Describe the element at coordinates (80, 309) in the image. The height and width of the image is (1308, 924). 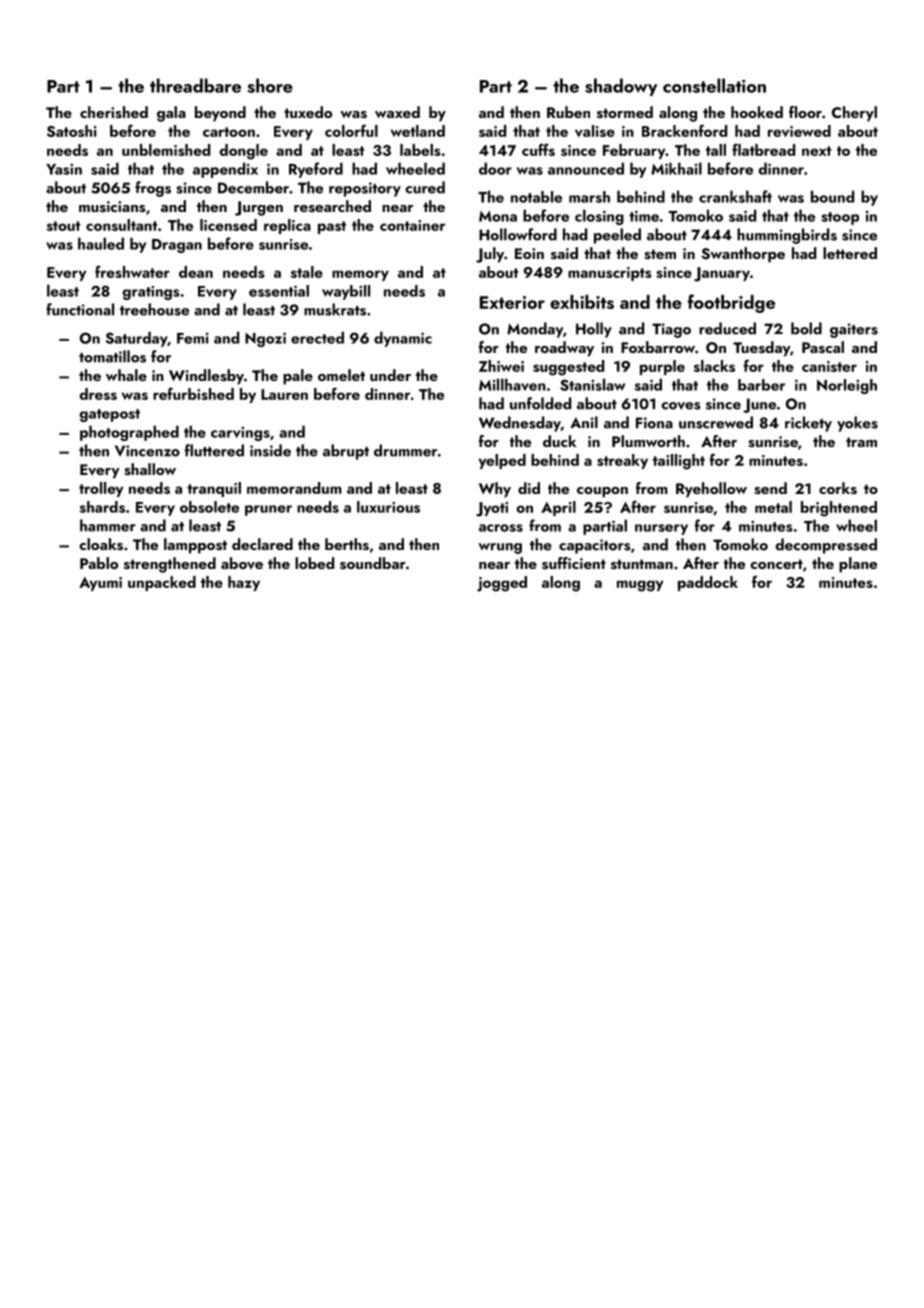
I see `functional` at that location.
